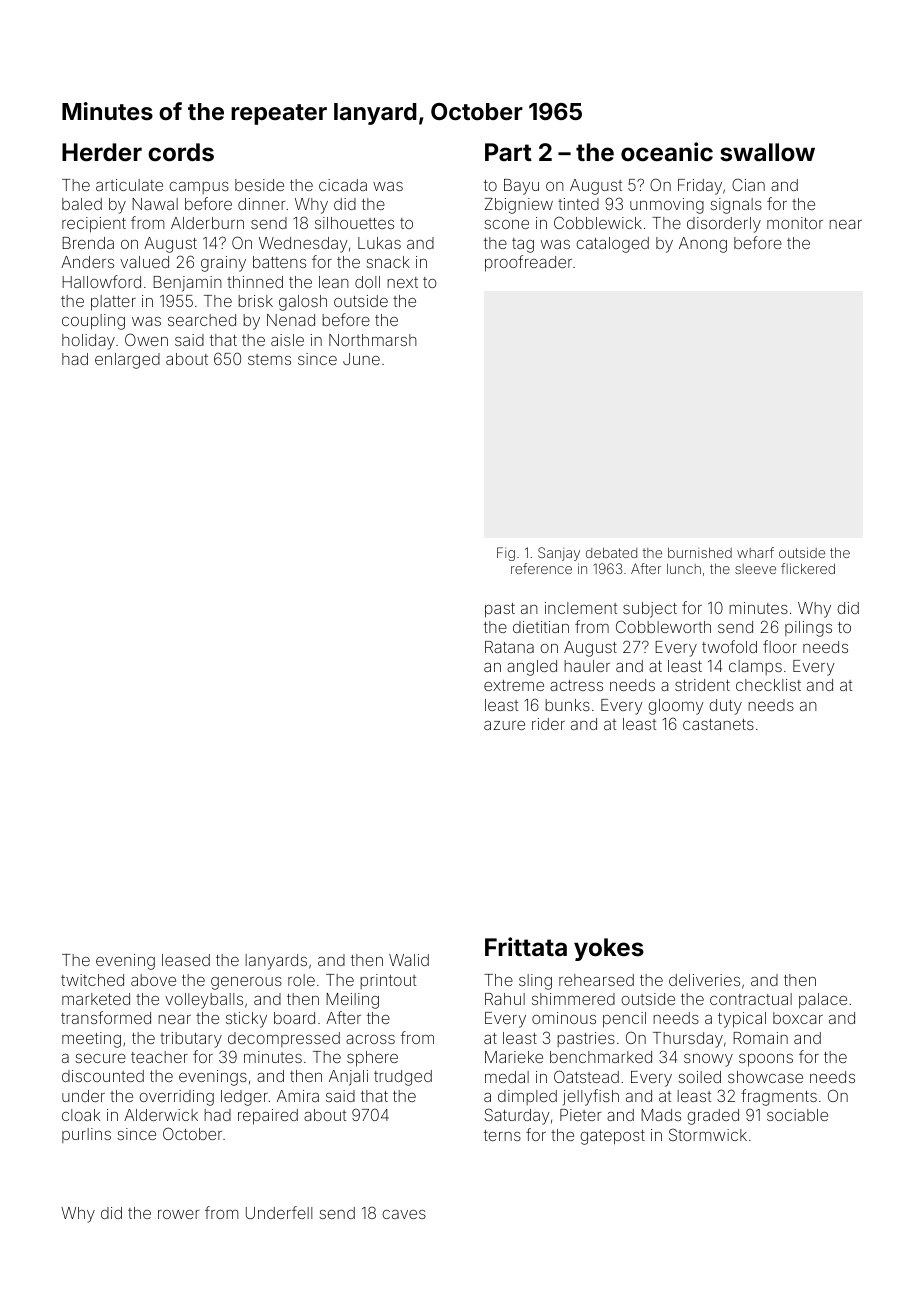 The height and width of the screenshot is (1314, 924). What do you see at coordinates (82, 204) in the screenshot?
I see `baled` at bounding box center [82, 204].
